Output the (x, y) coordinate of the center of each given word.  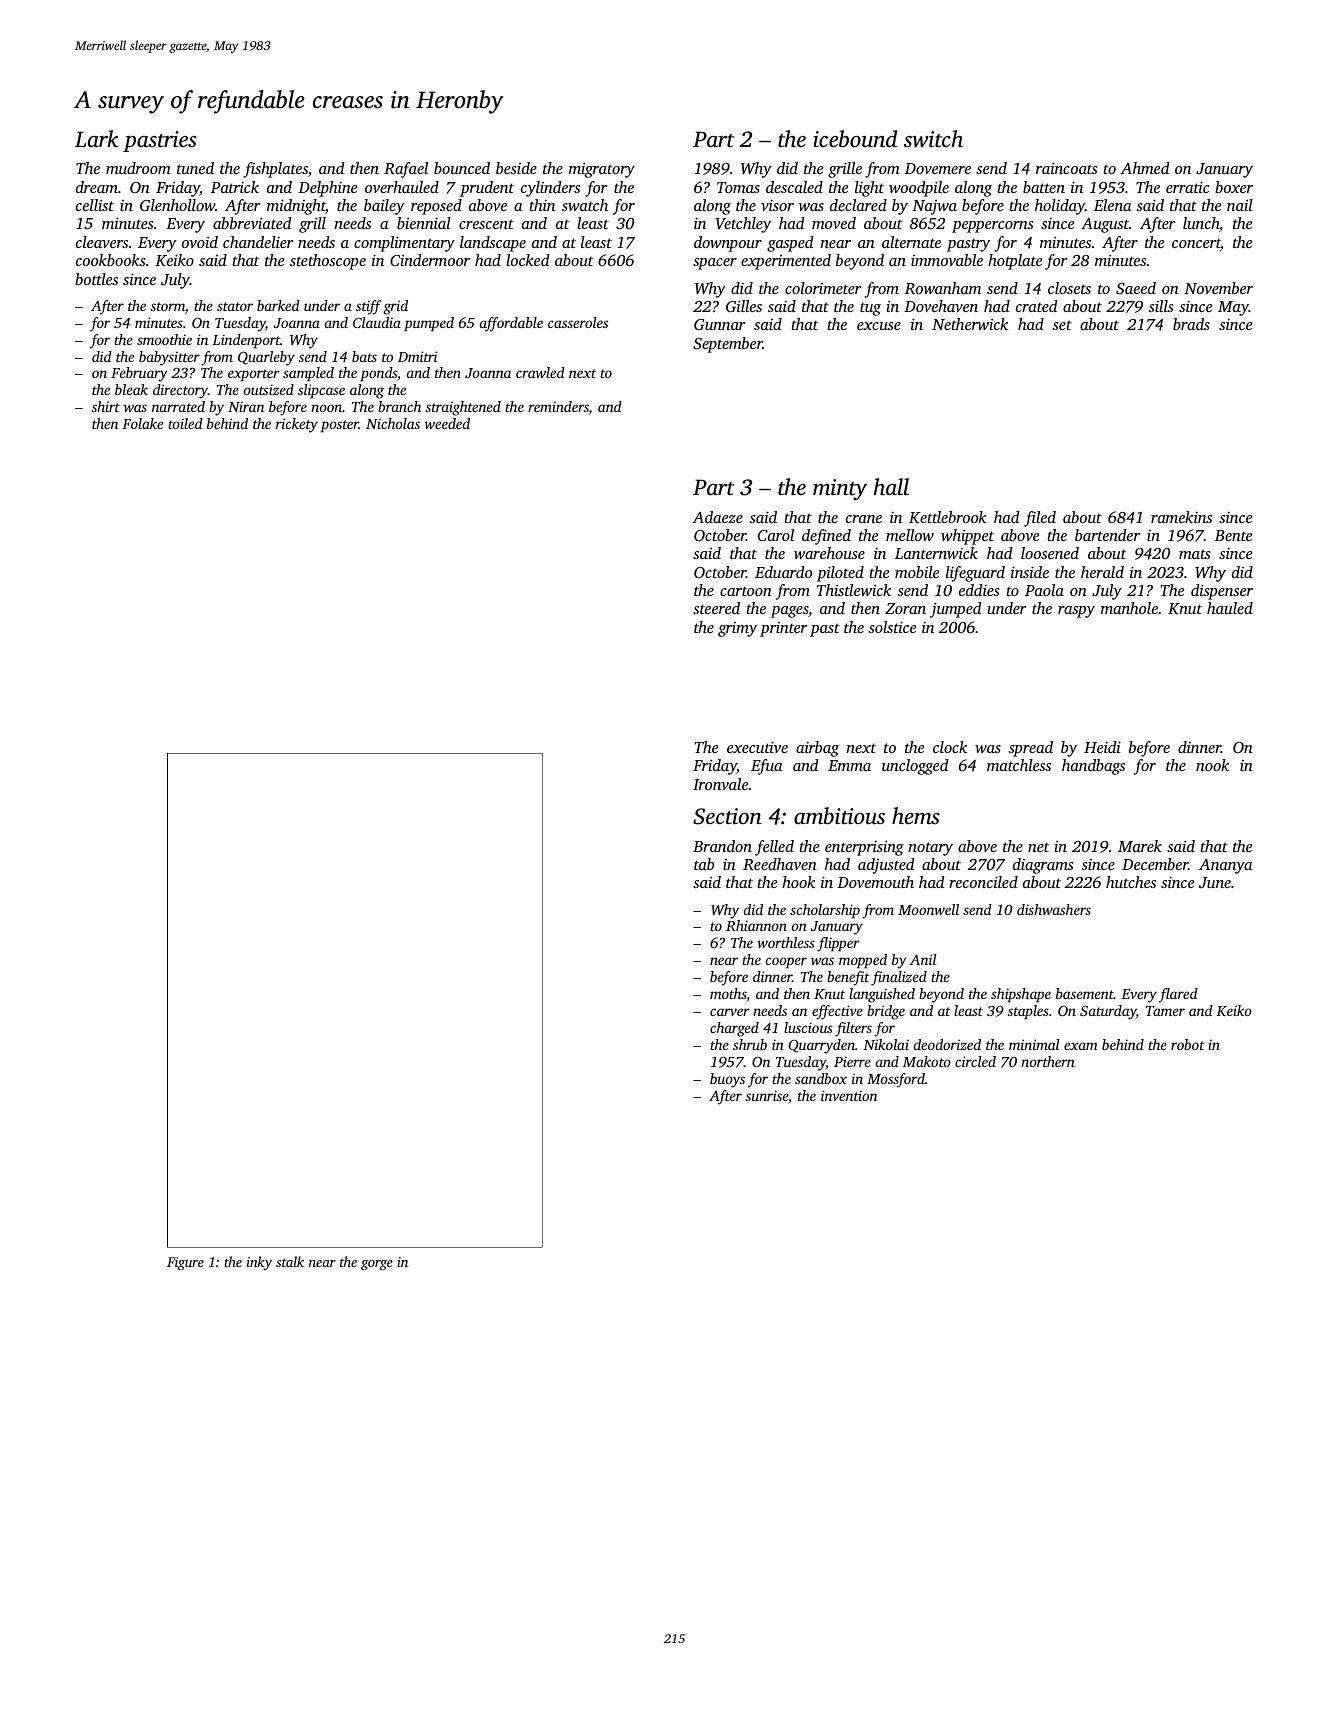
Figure (185, 1264)
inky (259, 1263)
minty (840, 489)
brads (1191, 324)
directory (180, 391)
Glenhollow (177, 205)
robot (1188, 1044)
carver (730, 1012)
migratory (602, 170)
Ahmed (1145, 168)
